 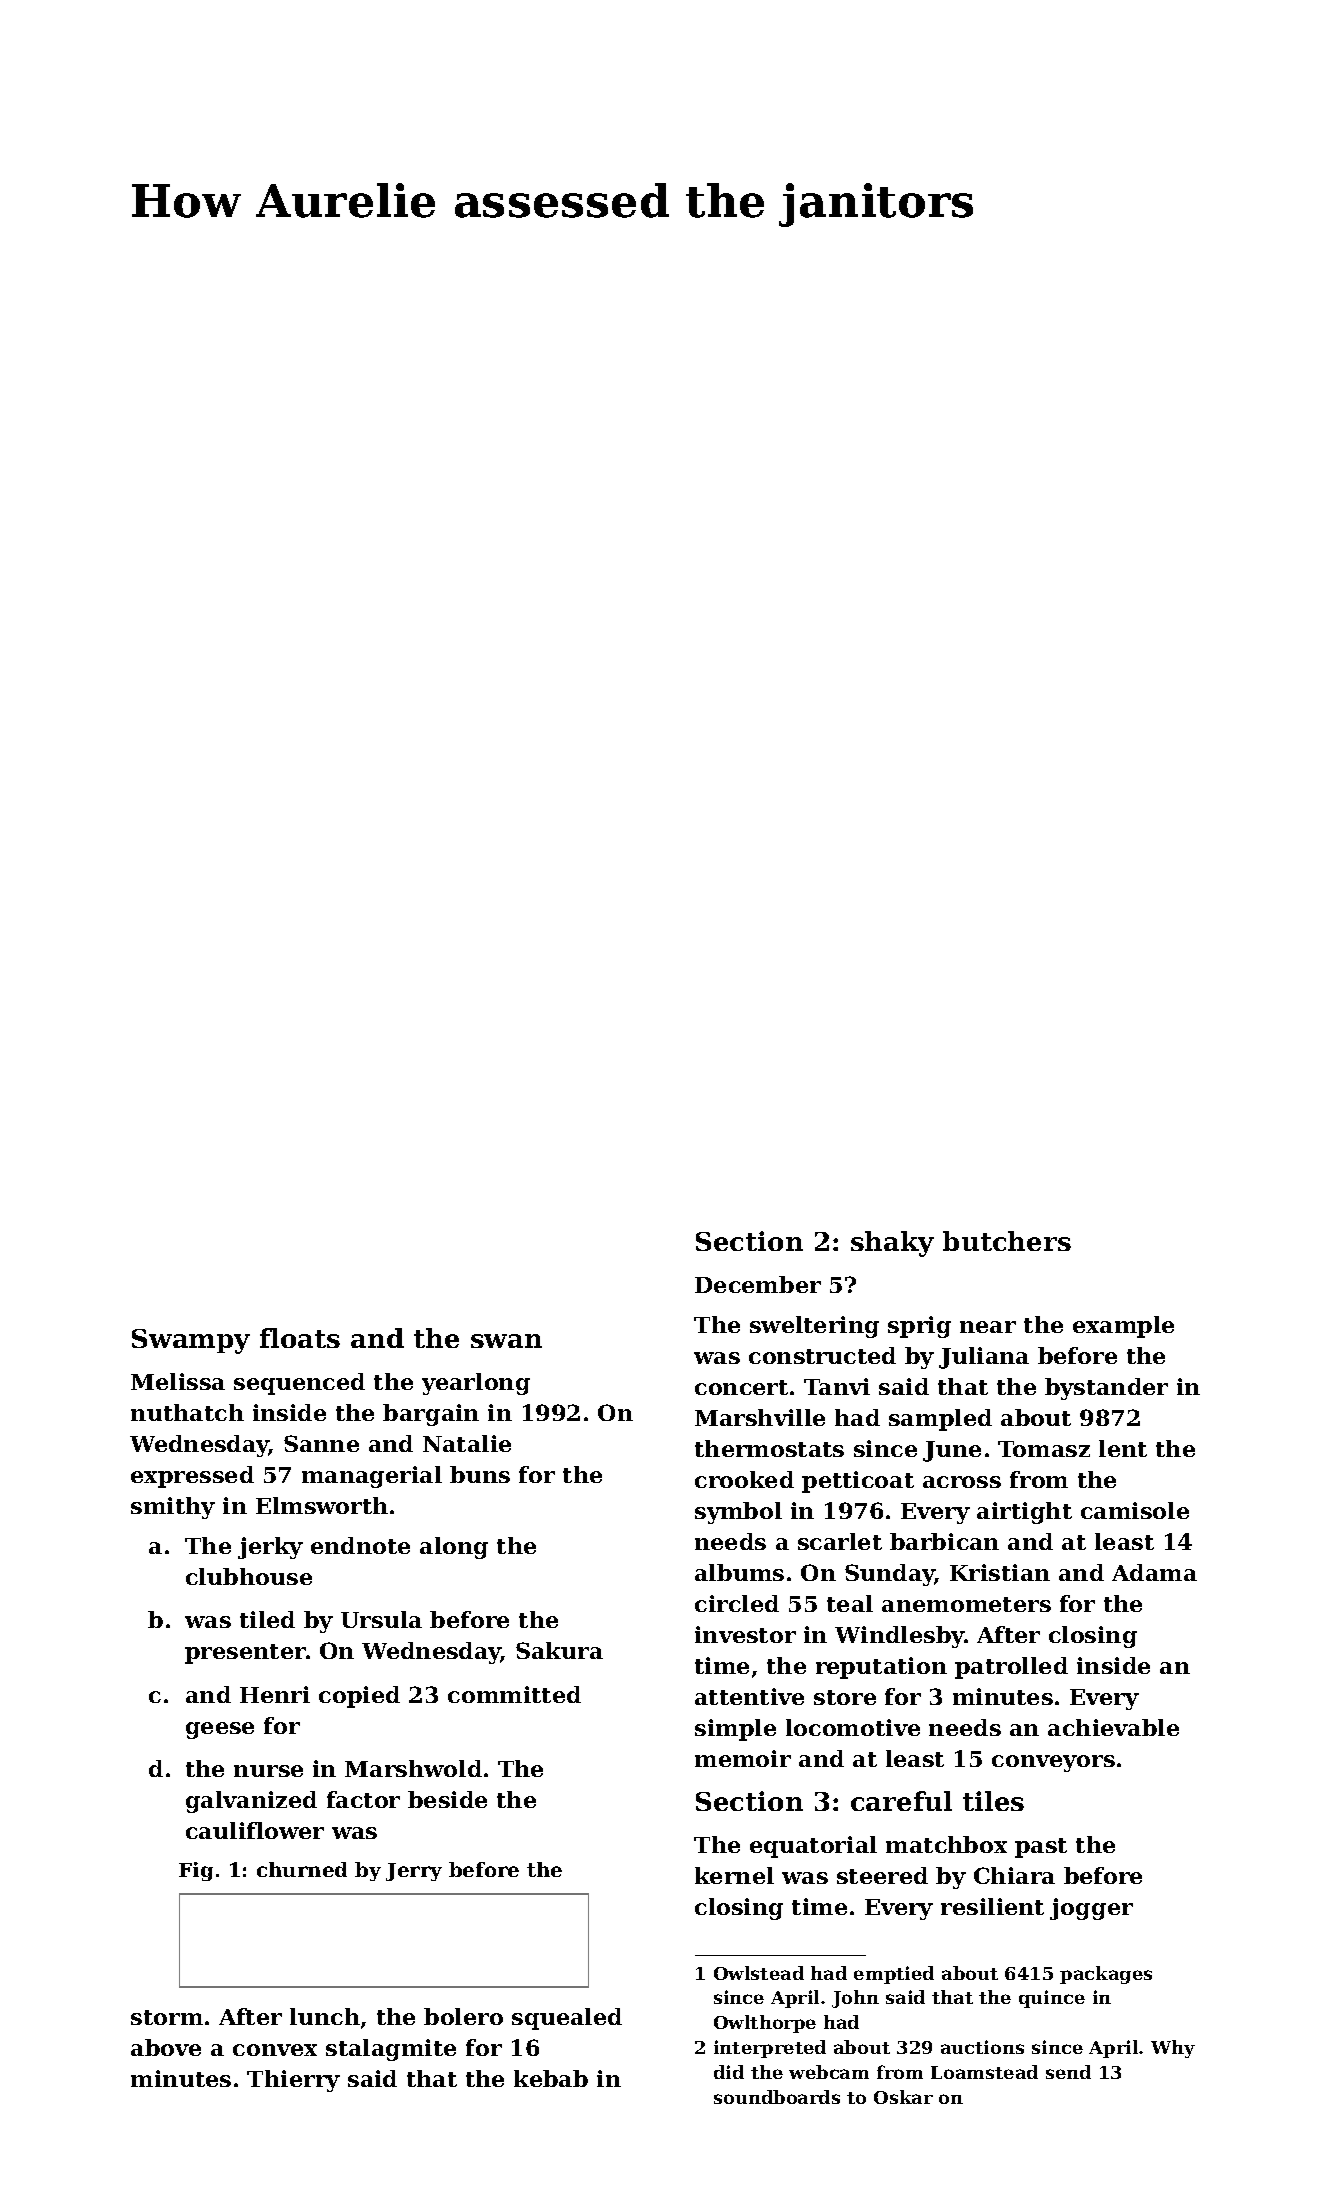 I want to click on conveyors, so click(x=1053, y=1763).
